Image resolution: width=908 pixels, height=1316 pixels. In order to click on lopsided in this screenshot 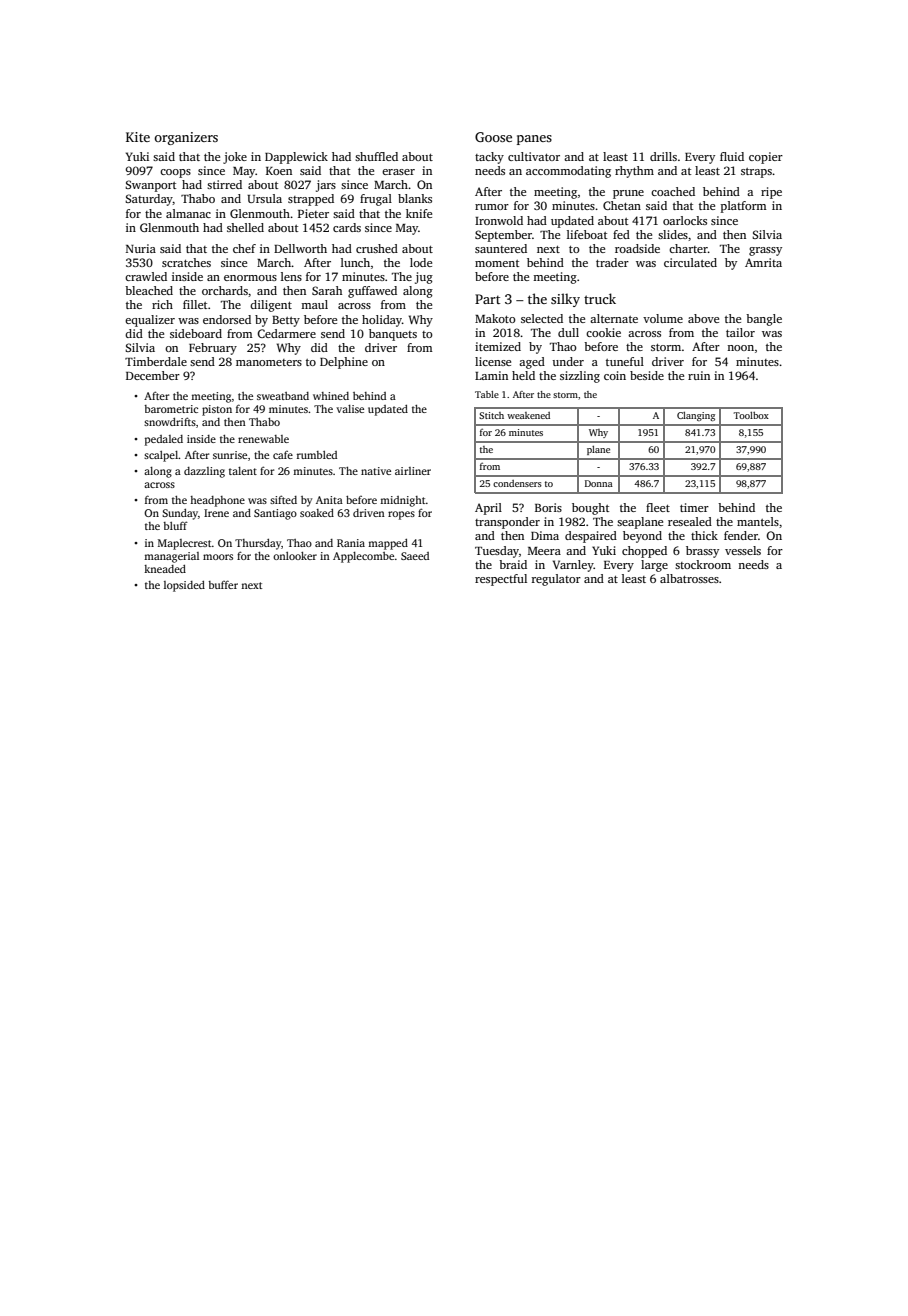, I will do `click(184, 586)`.
